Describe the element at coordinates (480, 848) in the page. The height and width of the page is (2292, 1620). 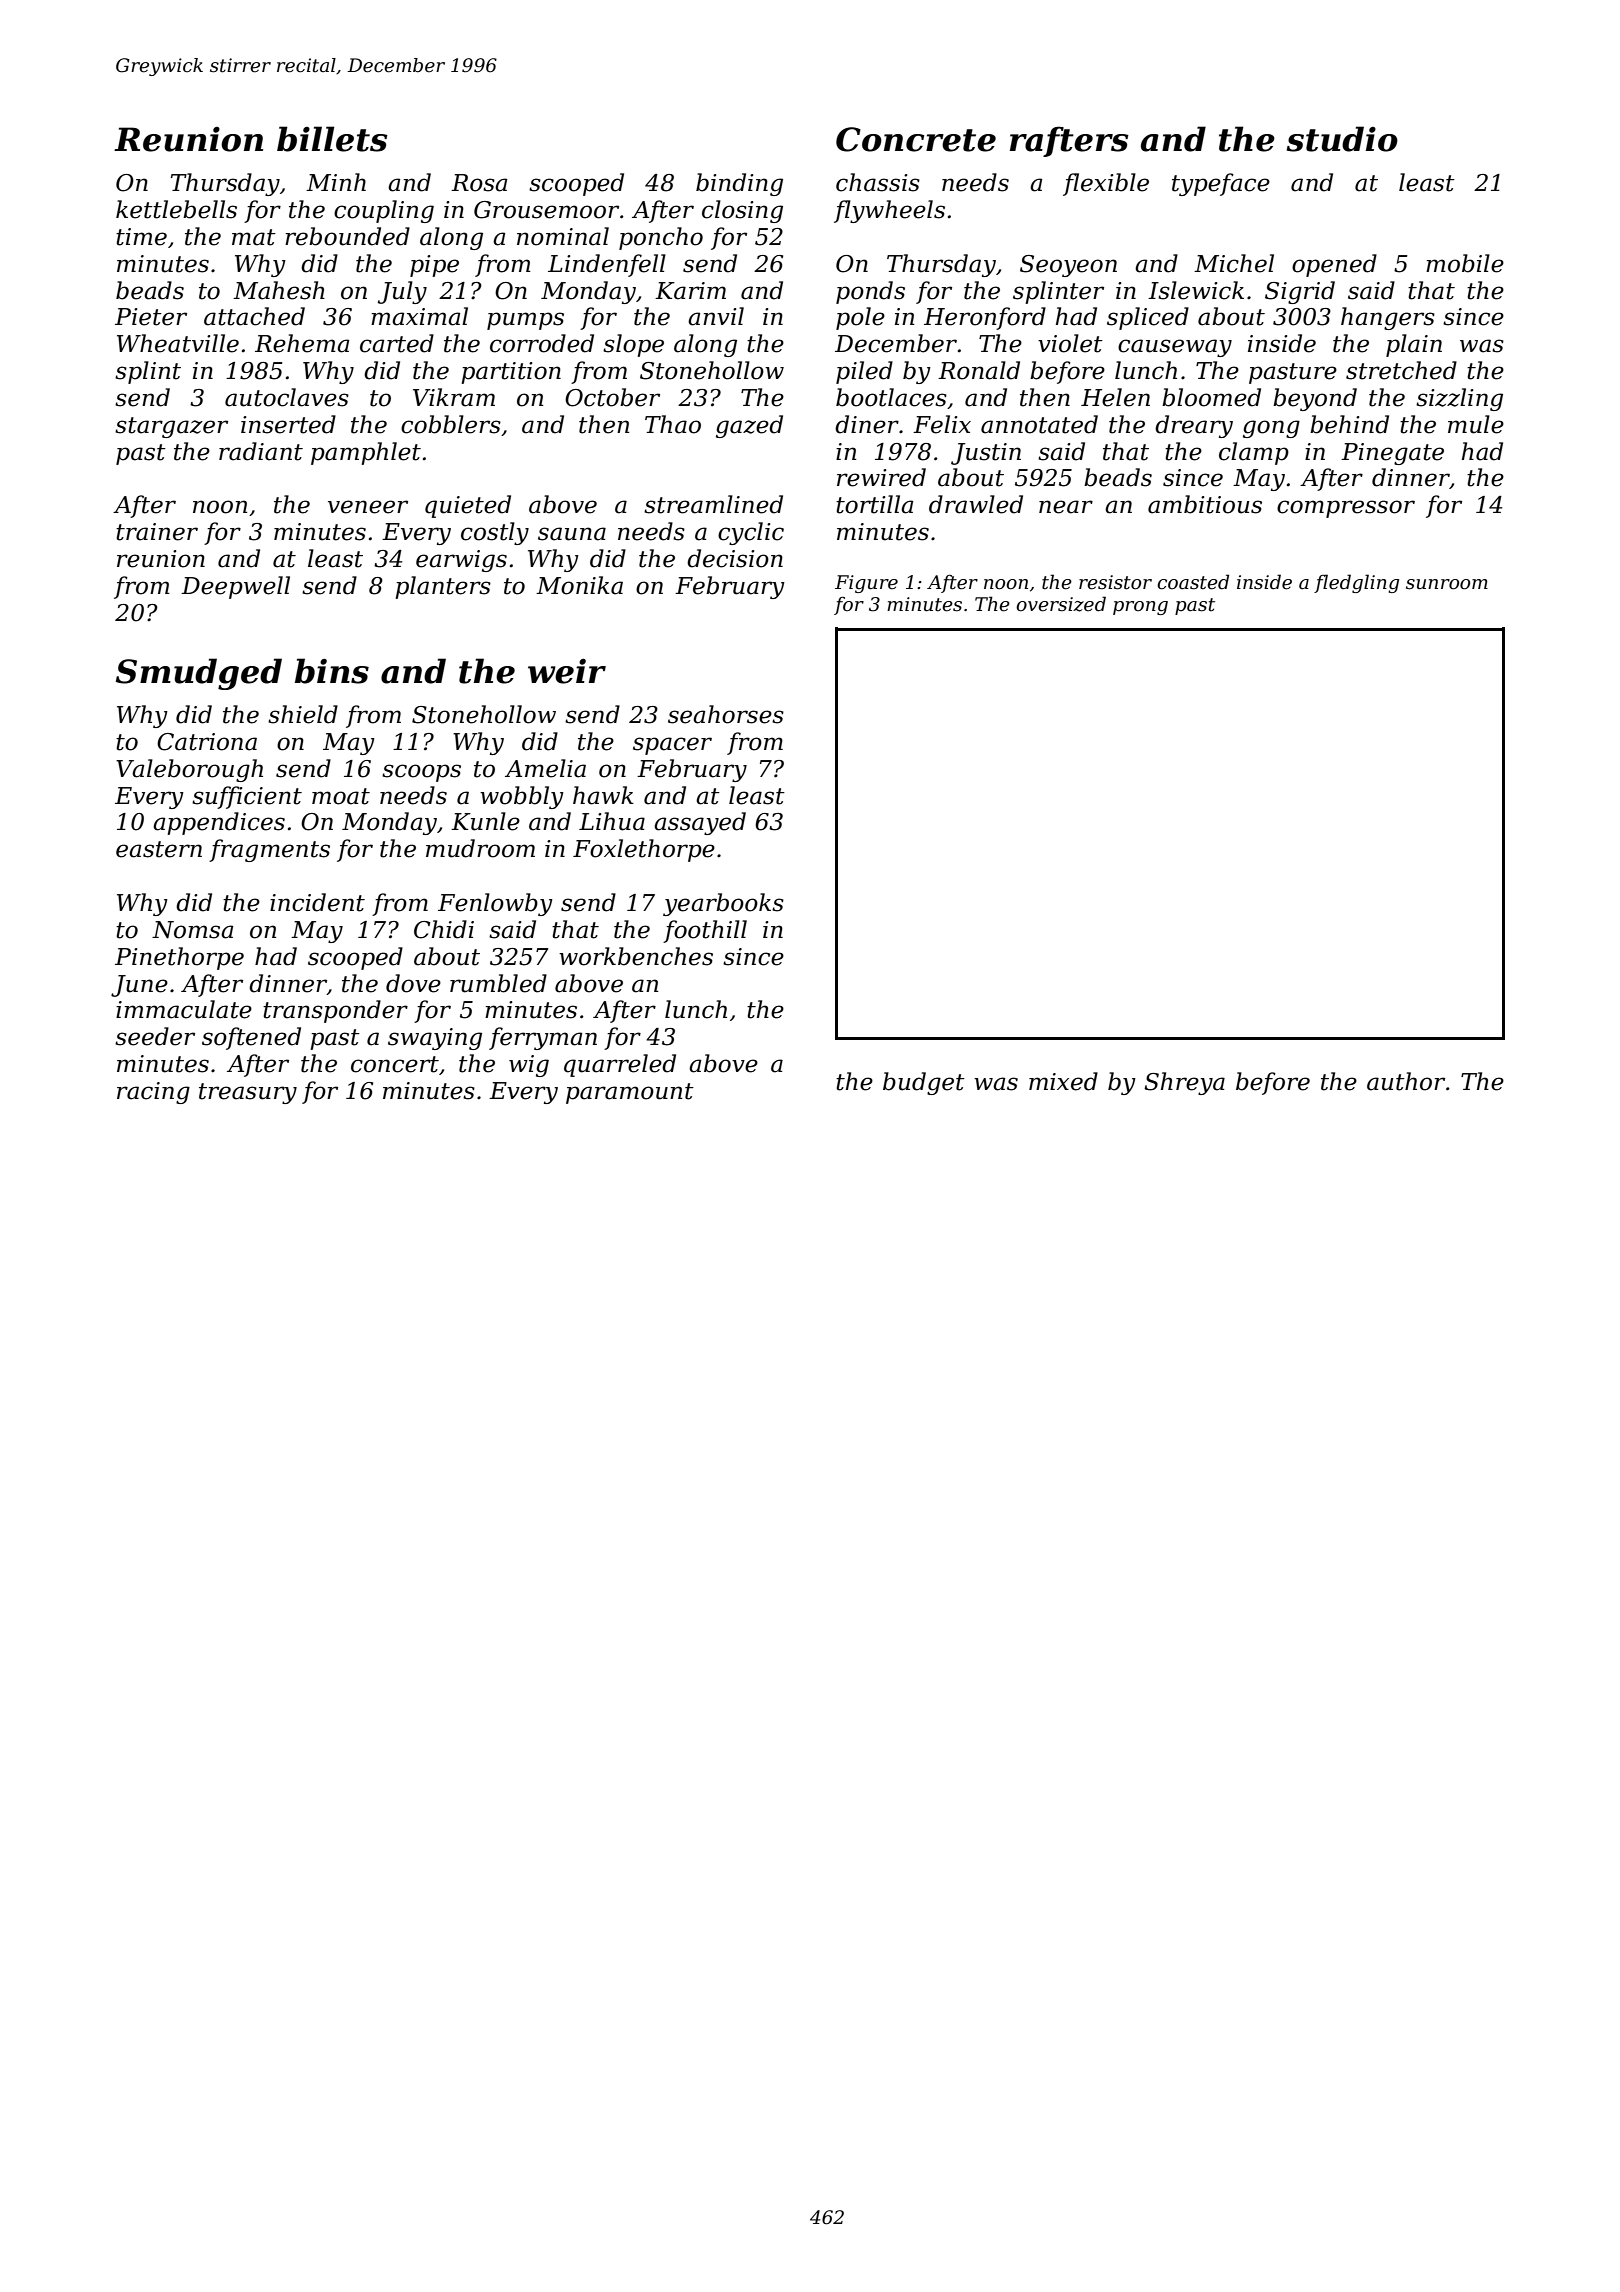
I see `mudroom` at that location.
